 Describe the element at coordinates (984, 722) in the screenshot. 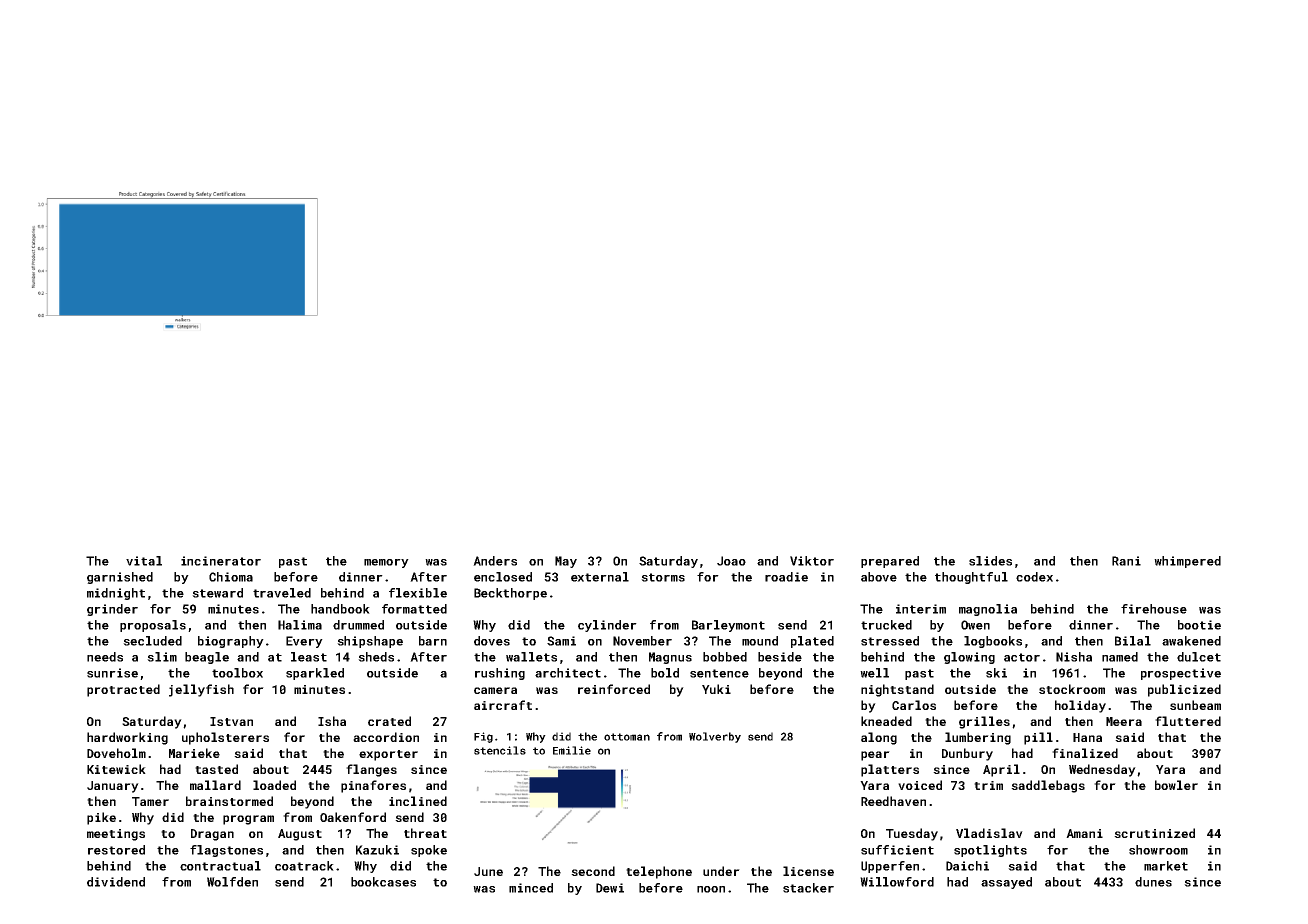

I see `grilles` at that location.
